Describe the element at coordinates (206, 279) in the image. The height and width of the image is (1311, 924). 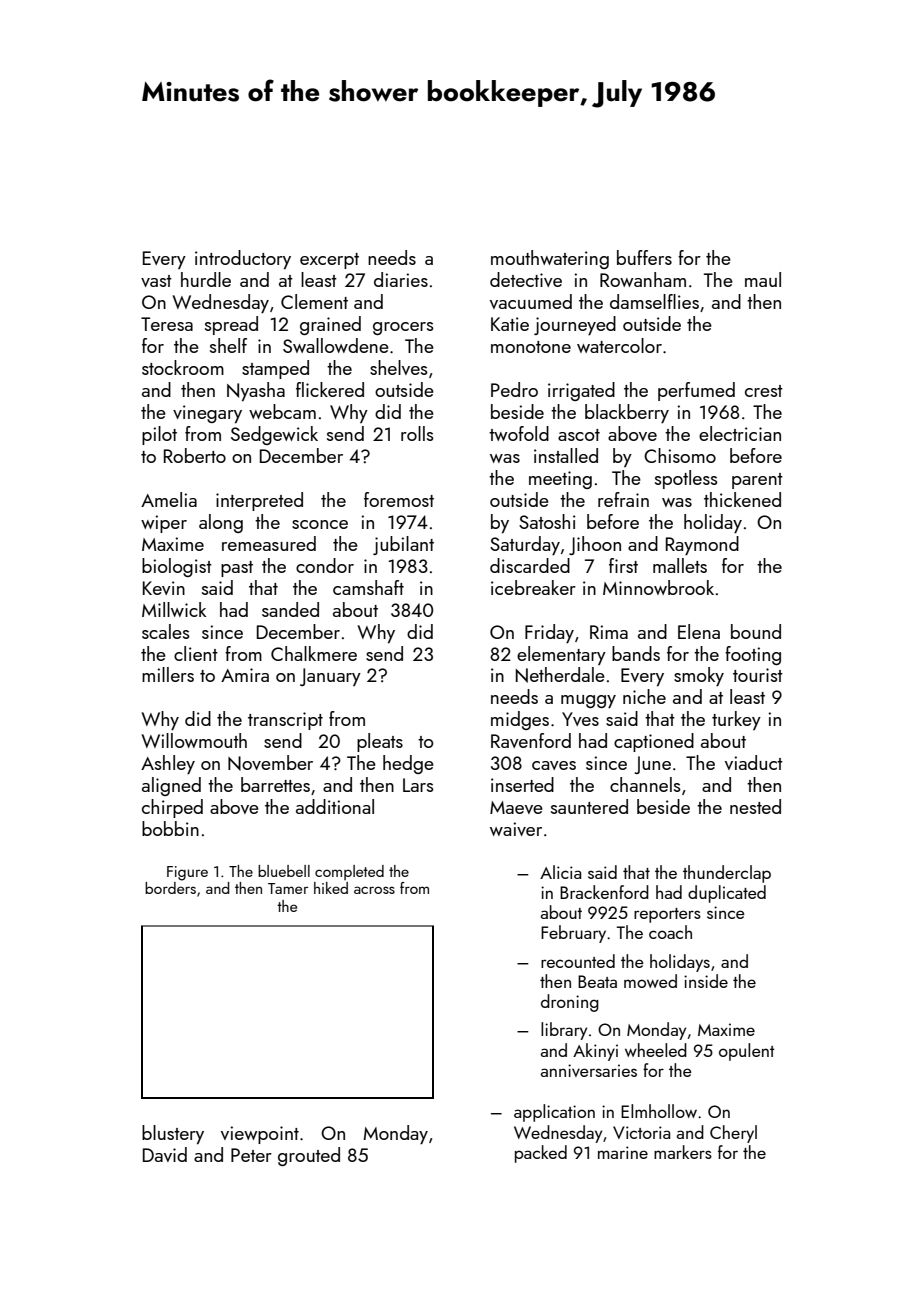
I see `hurdle` at that location.
